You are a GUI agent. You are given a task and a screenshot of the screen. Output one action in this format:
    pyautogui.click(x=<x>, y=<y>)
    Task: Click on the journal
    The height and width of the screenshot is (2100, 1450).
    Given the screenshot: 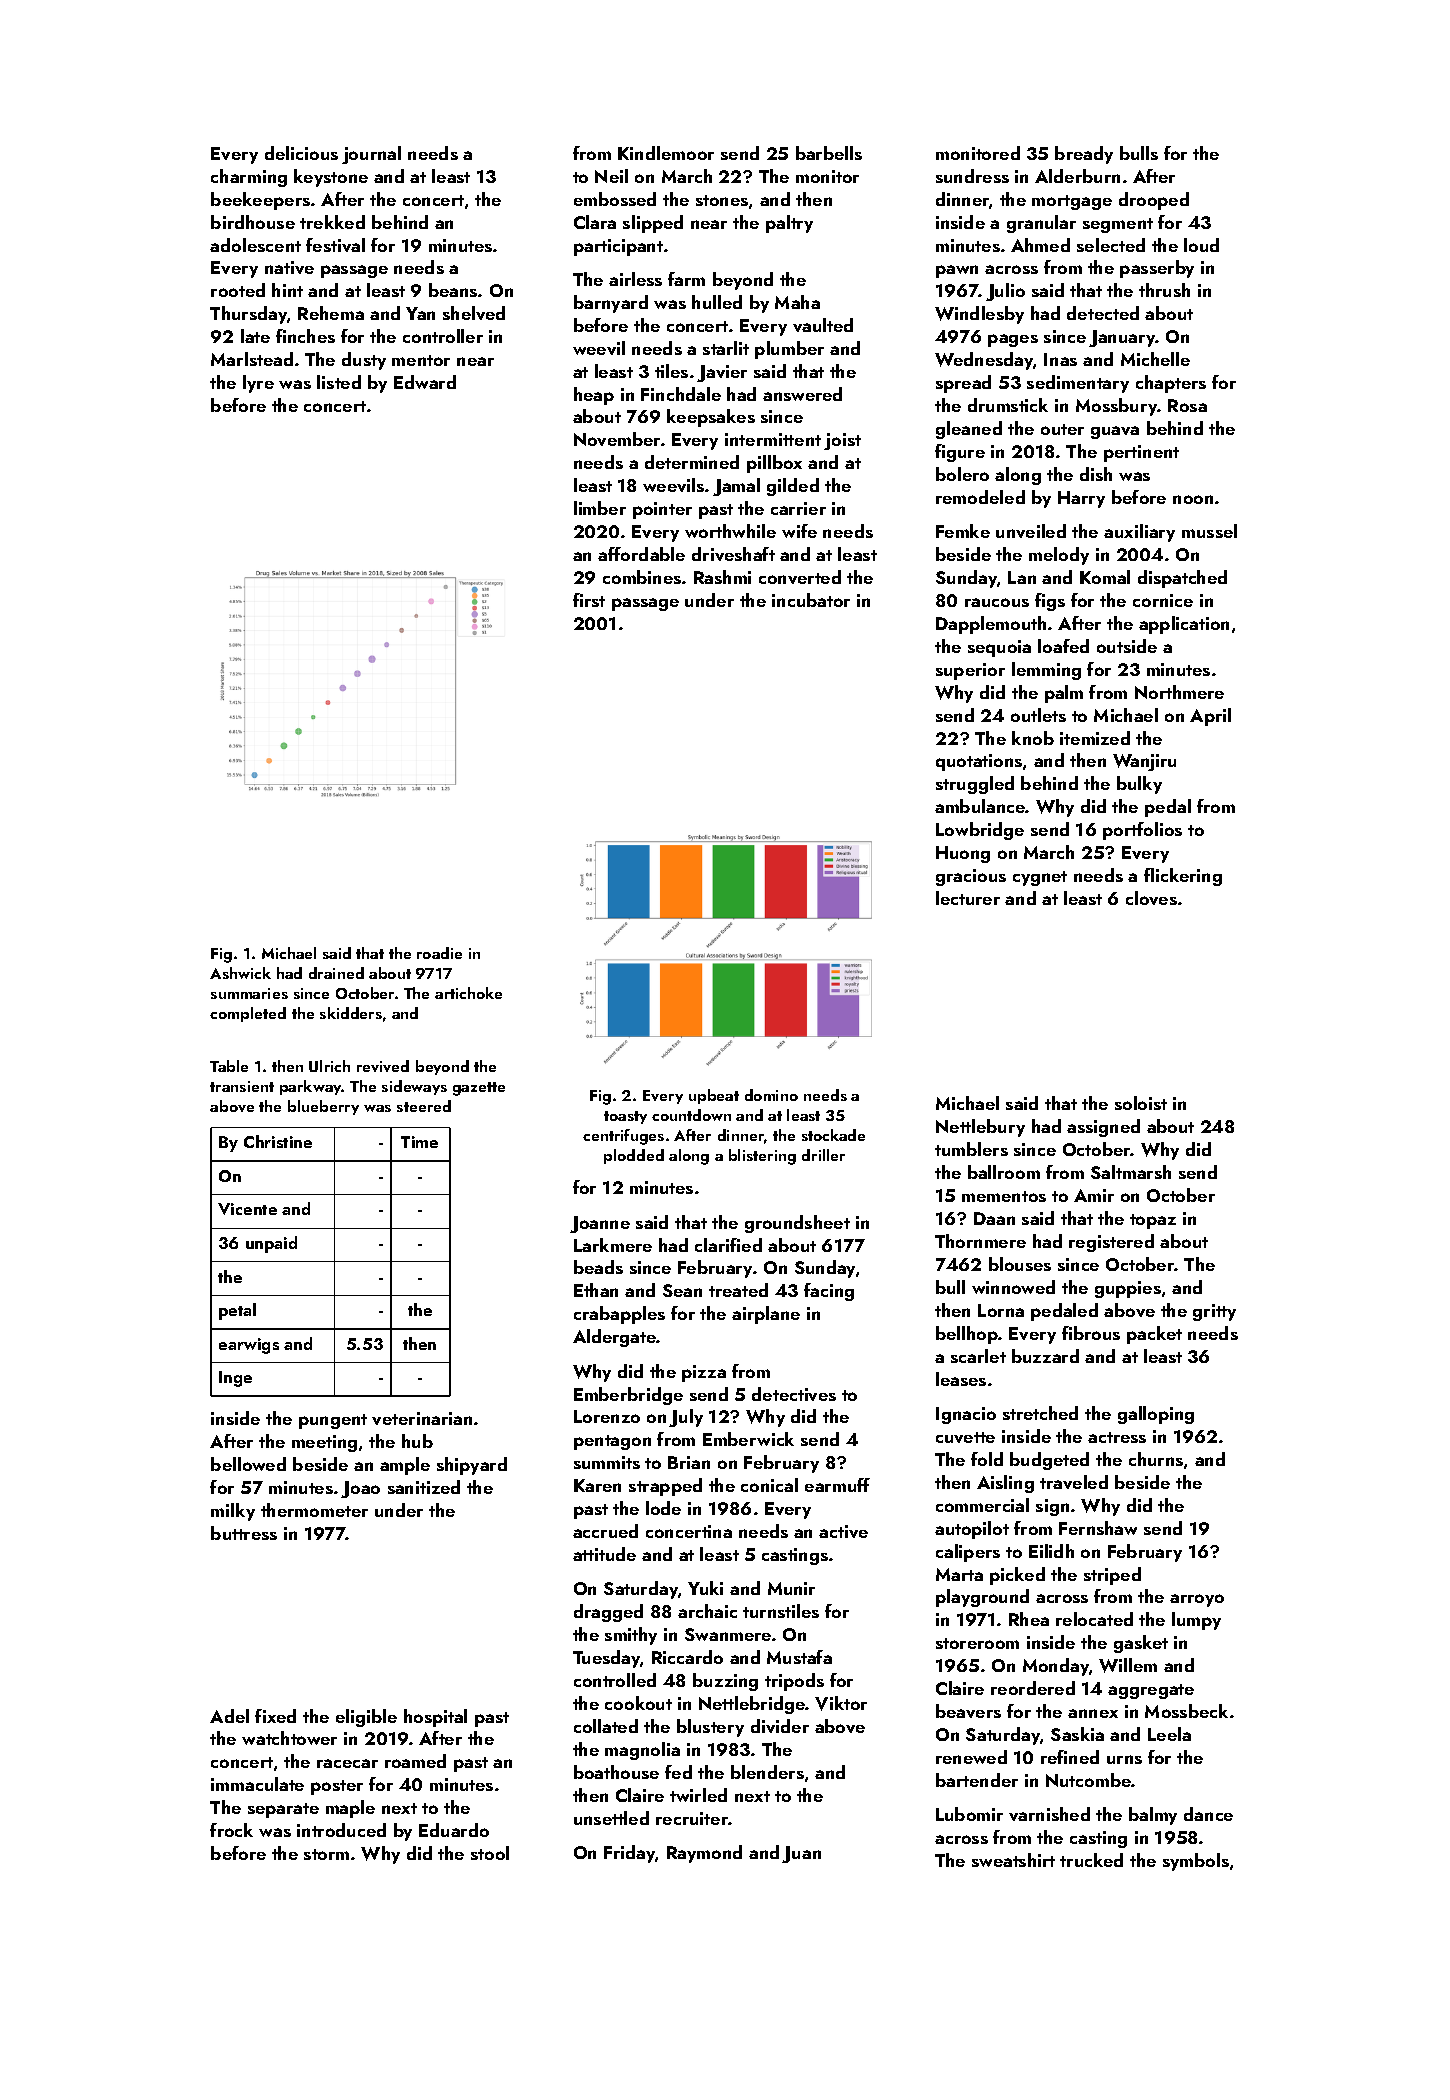 What is the action you would take?
    pyautogui.click(x=371, y=155)
